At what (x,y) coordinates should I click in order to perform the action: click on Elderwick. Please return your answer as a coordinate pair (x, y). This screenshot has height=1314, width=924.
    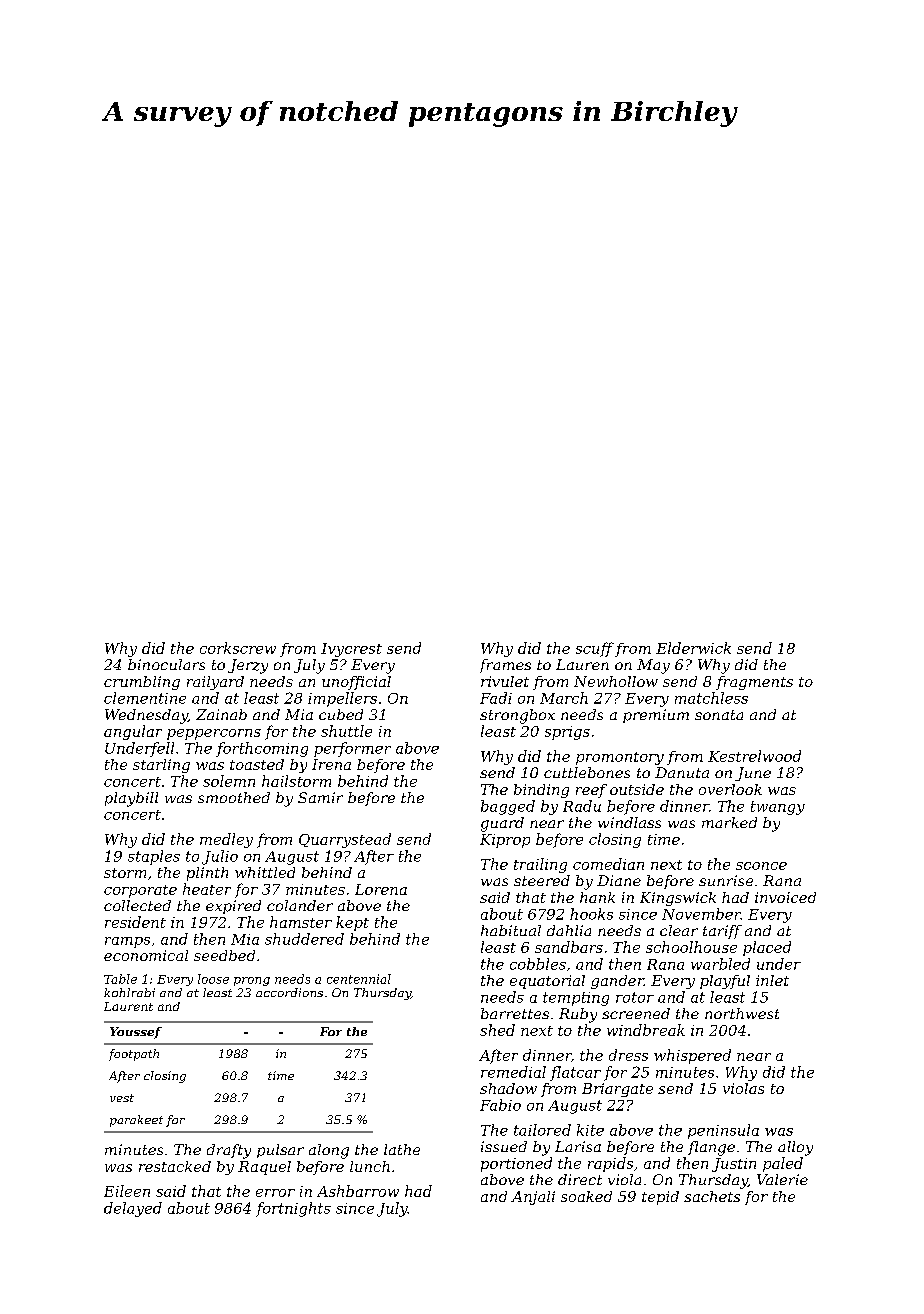
    Looking at the image, I should click on (693, 648).
